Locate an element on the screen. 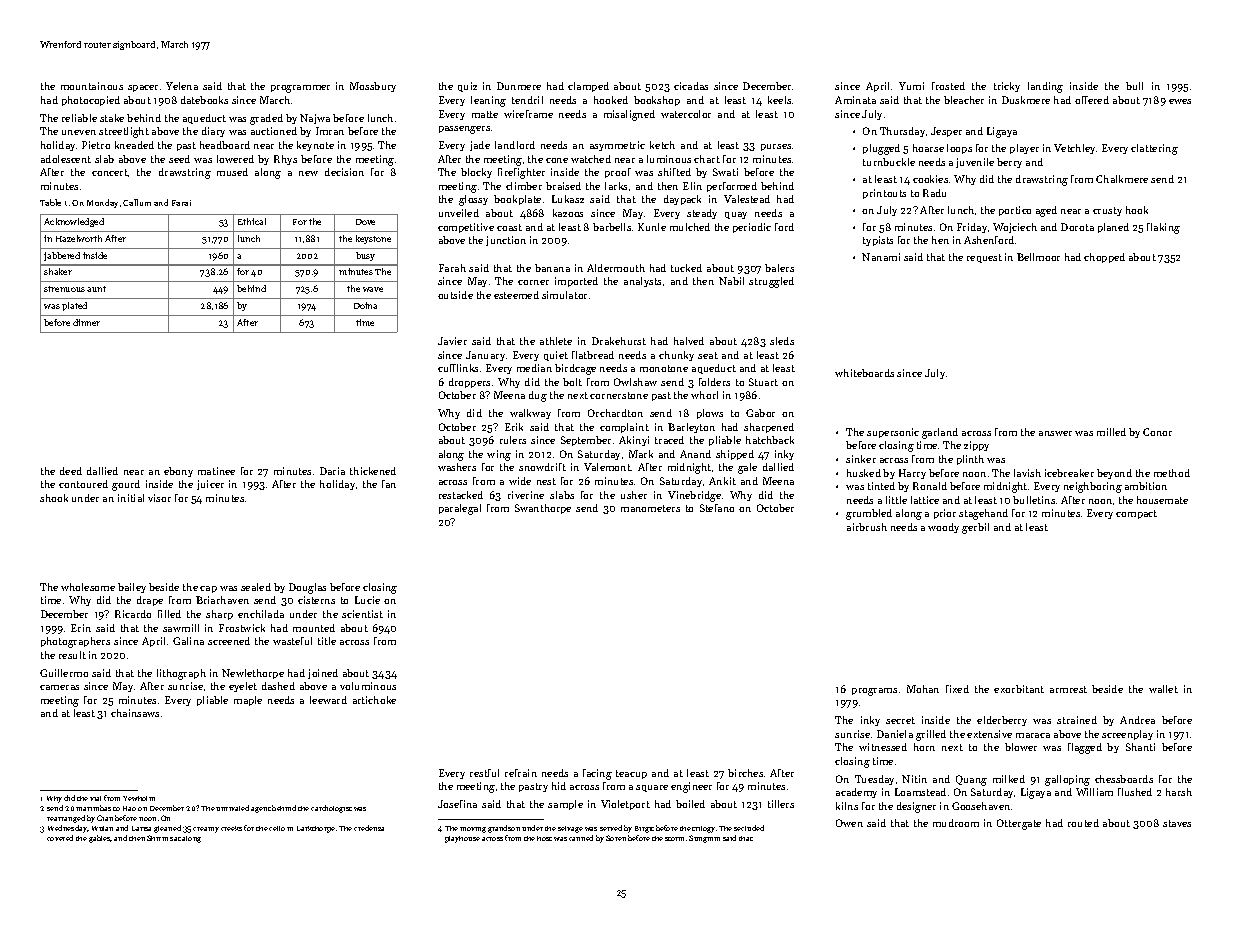  gleaned is located at coordinates (167, 829).
